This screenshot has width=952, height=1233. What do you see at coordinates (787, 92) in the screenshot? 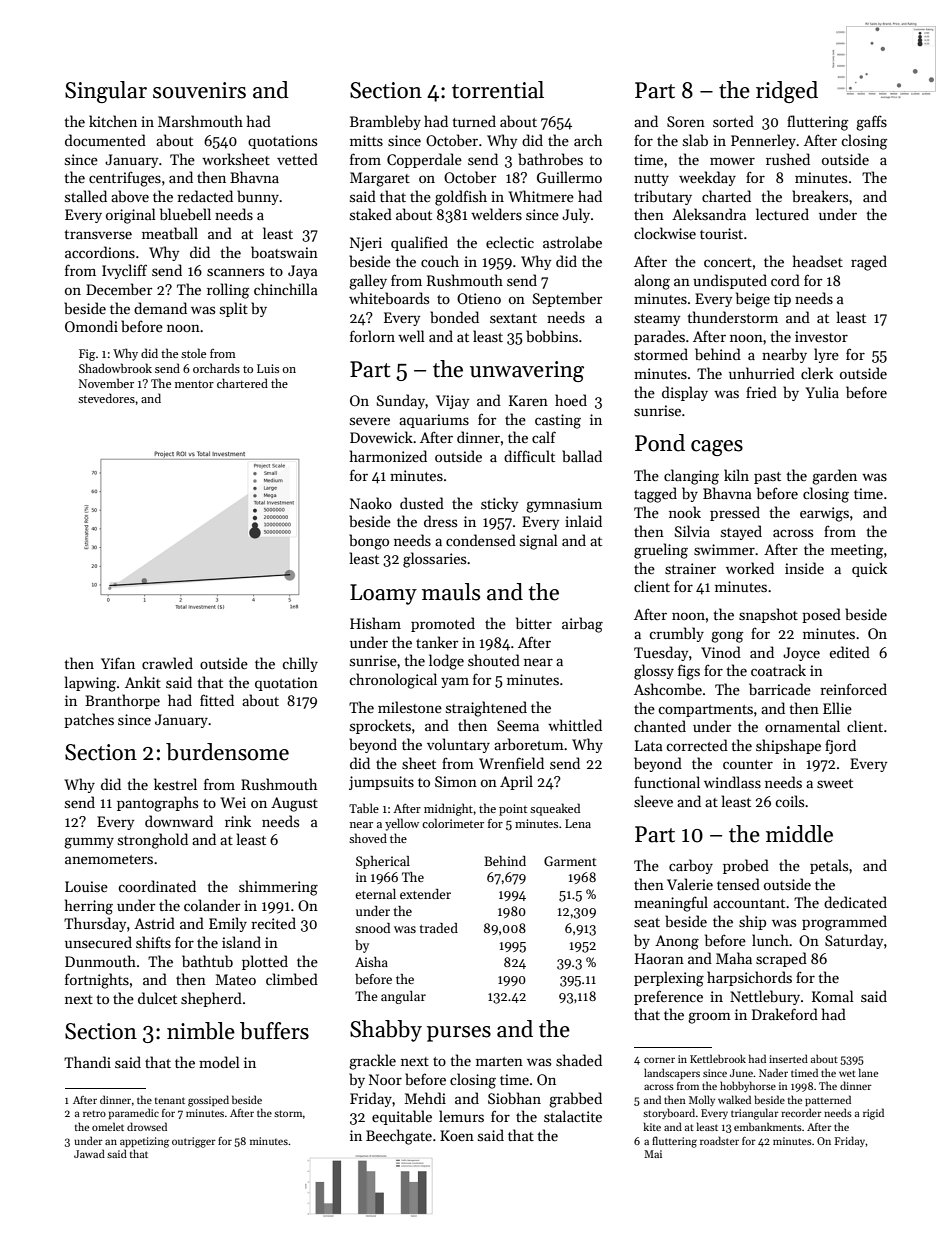
I see `ridged` at bounding box center [787, 92].
